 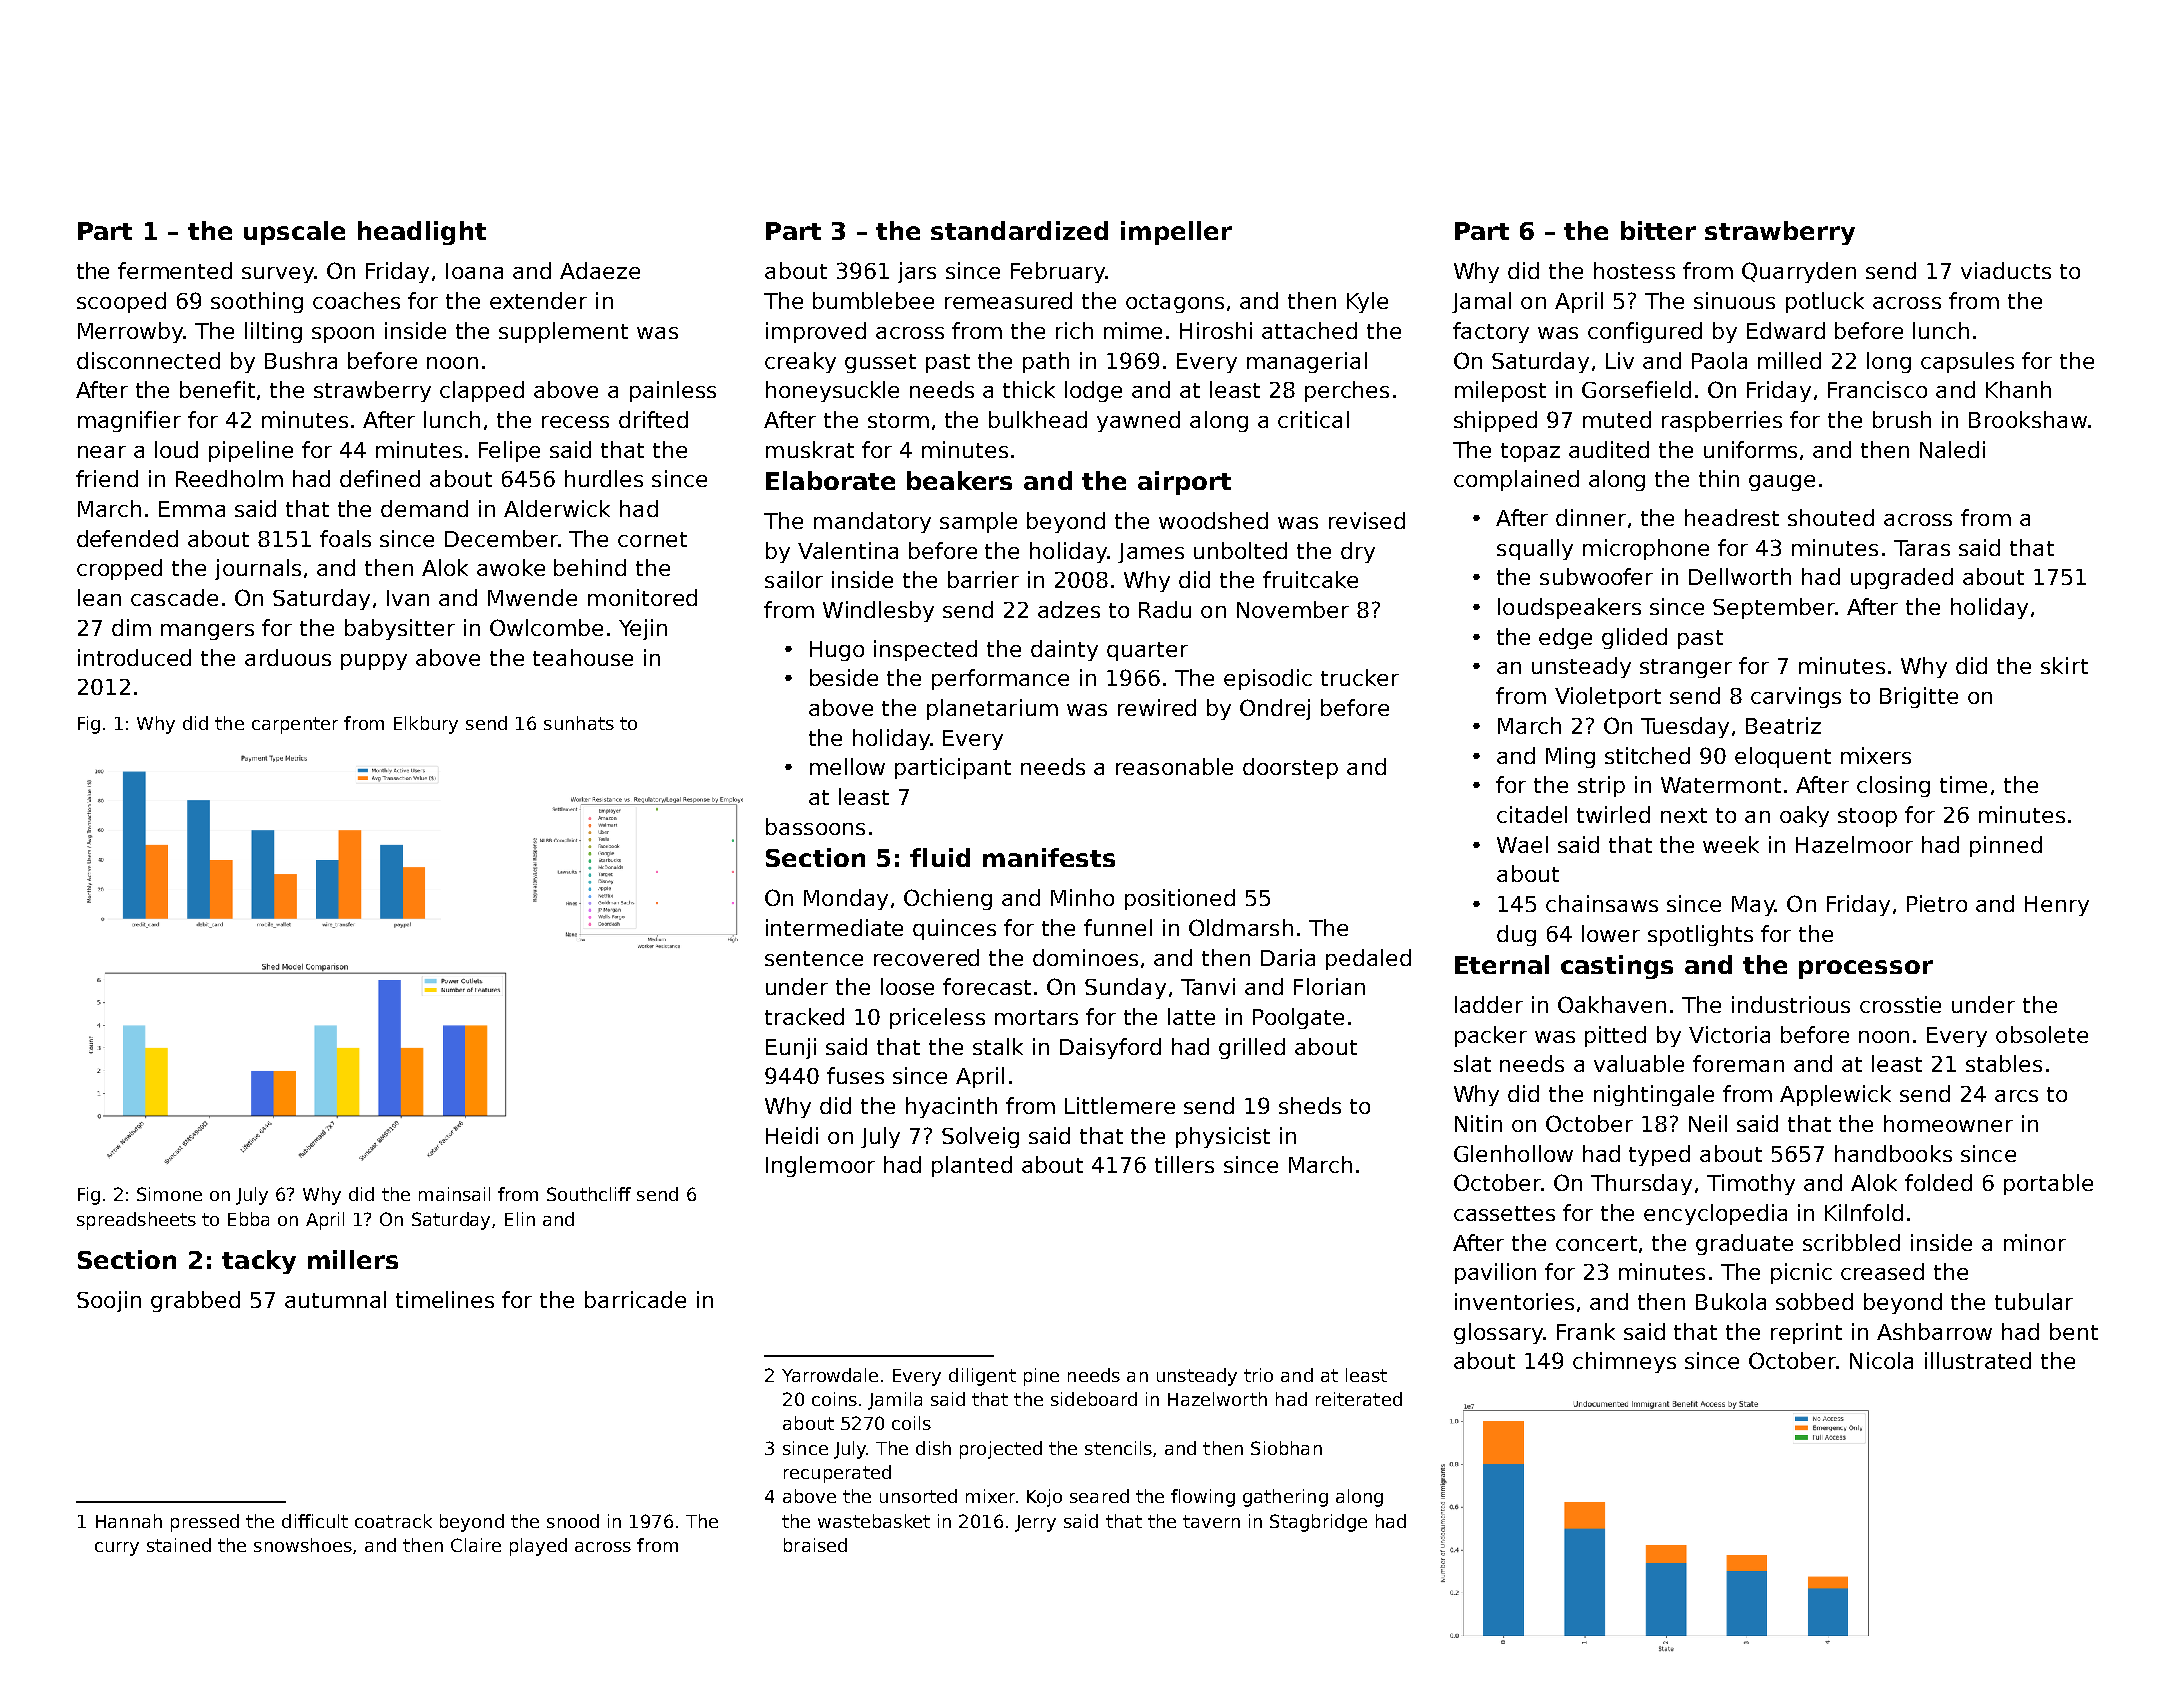 I want to click on difficult, so click(x=315, y=1521).
